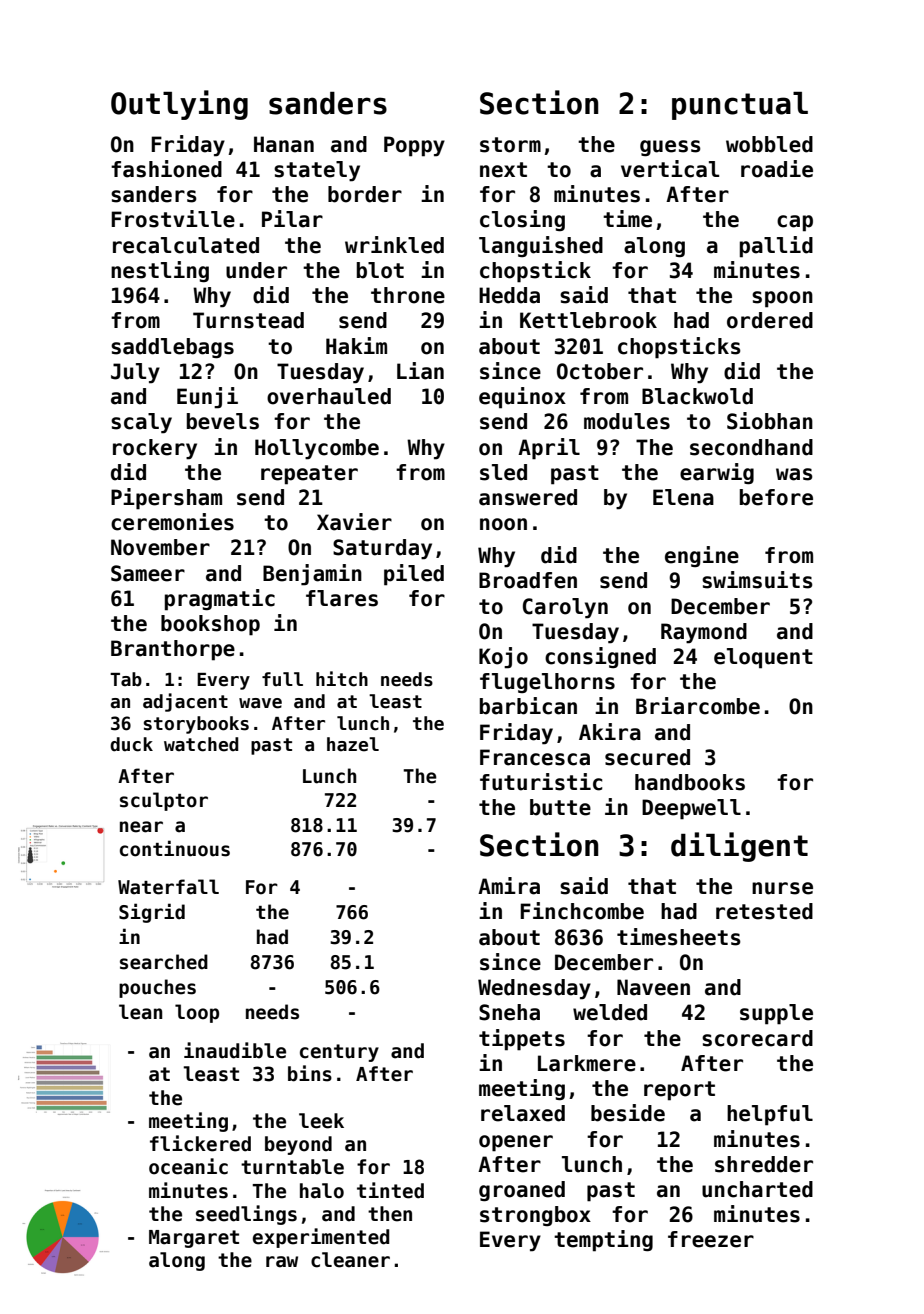 This image has height=1314, width=924. I want to click on Amira, so click(509, 886).
